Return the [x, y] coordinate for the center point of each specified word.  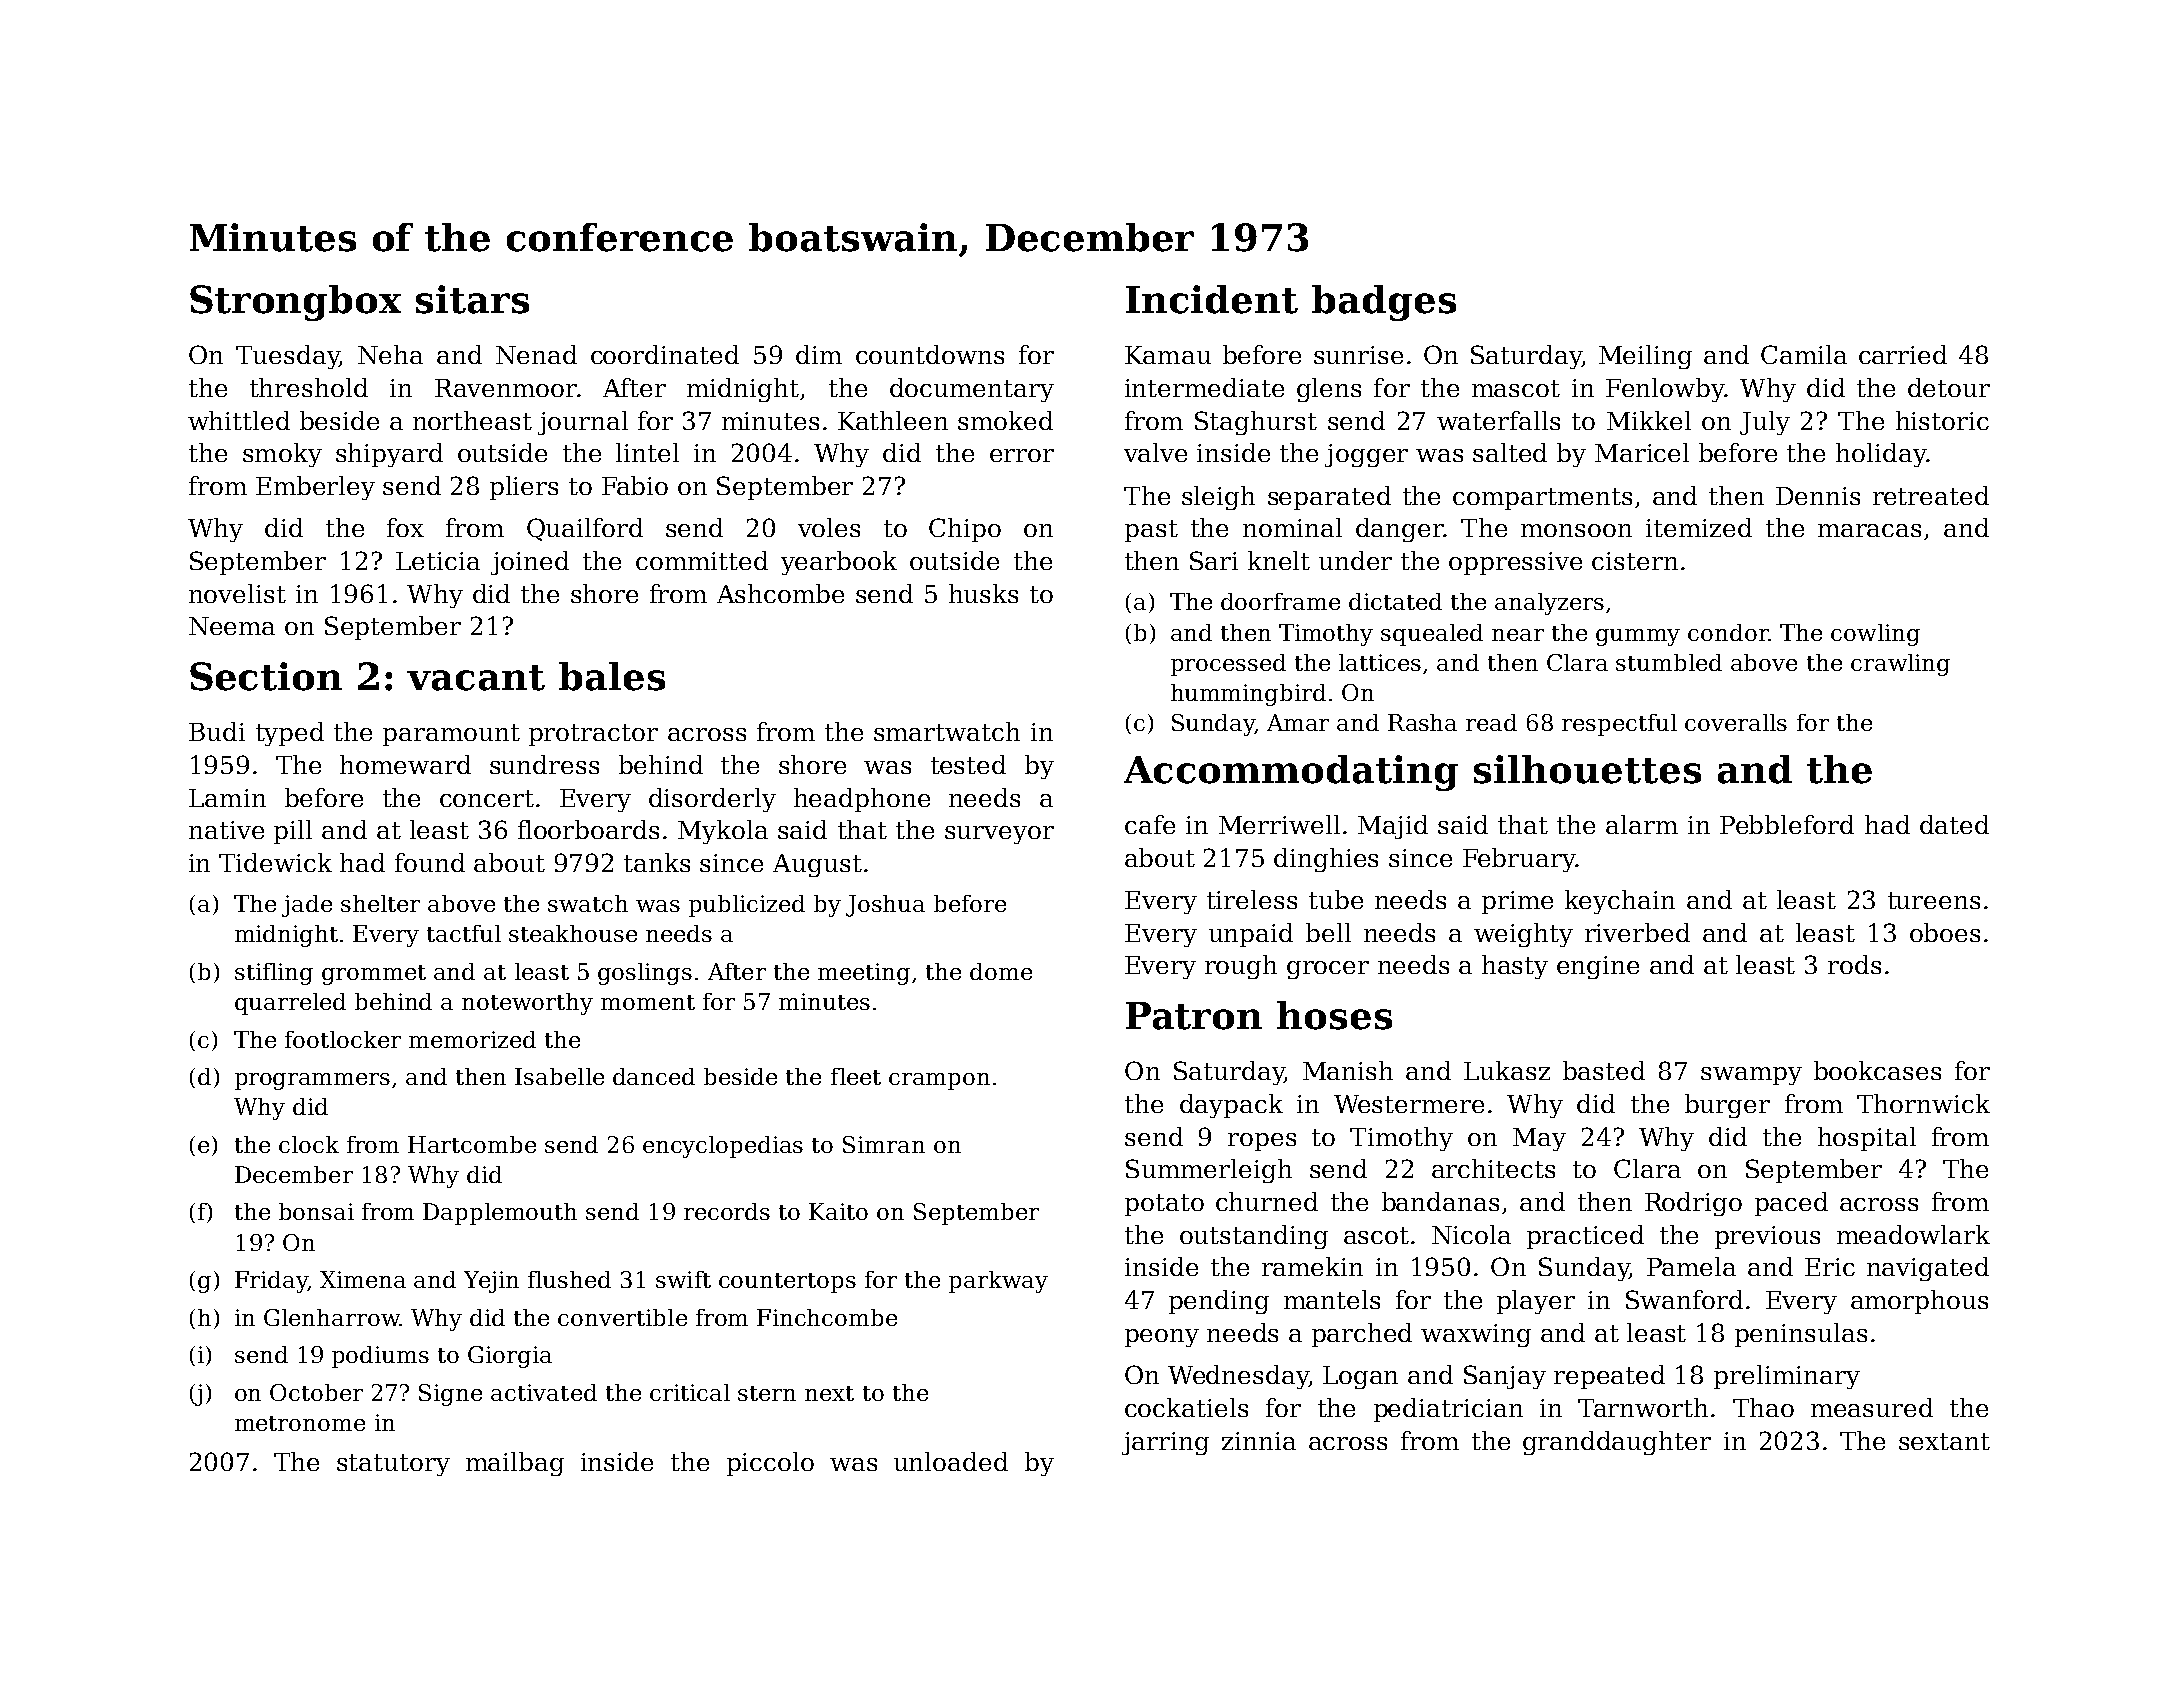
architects [1493, 1168]
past [1151, 531]
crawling [1900, 665]
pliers [524, 488]
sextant [1944, 1441]
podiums [380, 1357]
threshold [309, 387]
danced [654, 1076]
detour [1949, 387]
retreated [1931, 495]
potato [1164, 1205]
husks [983, 593]
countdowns [930, 354]
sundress [544, 764]
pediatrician [1448, 1410]
